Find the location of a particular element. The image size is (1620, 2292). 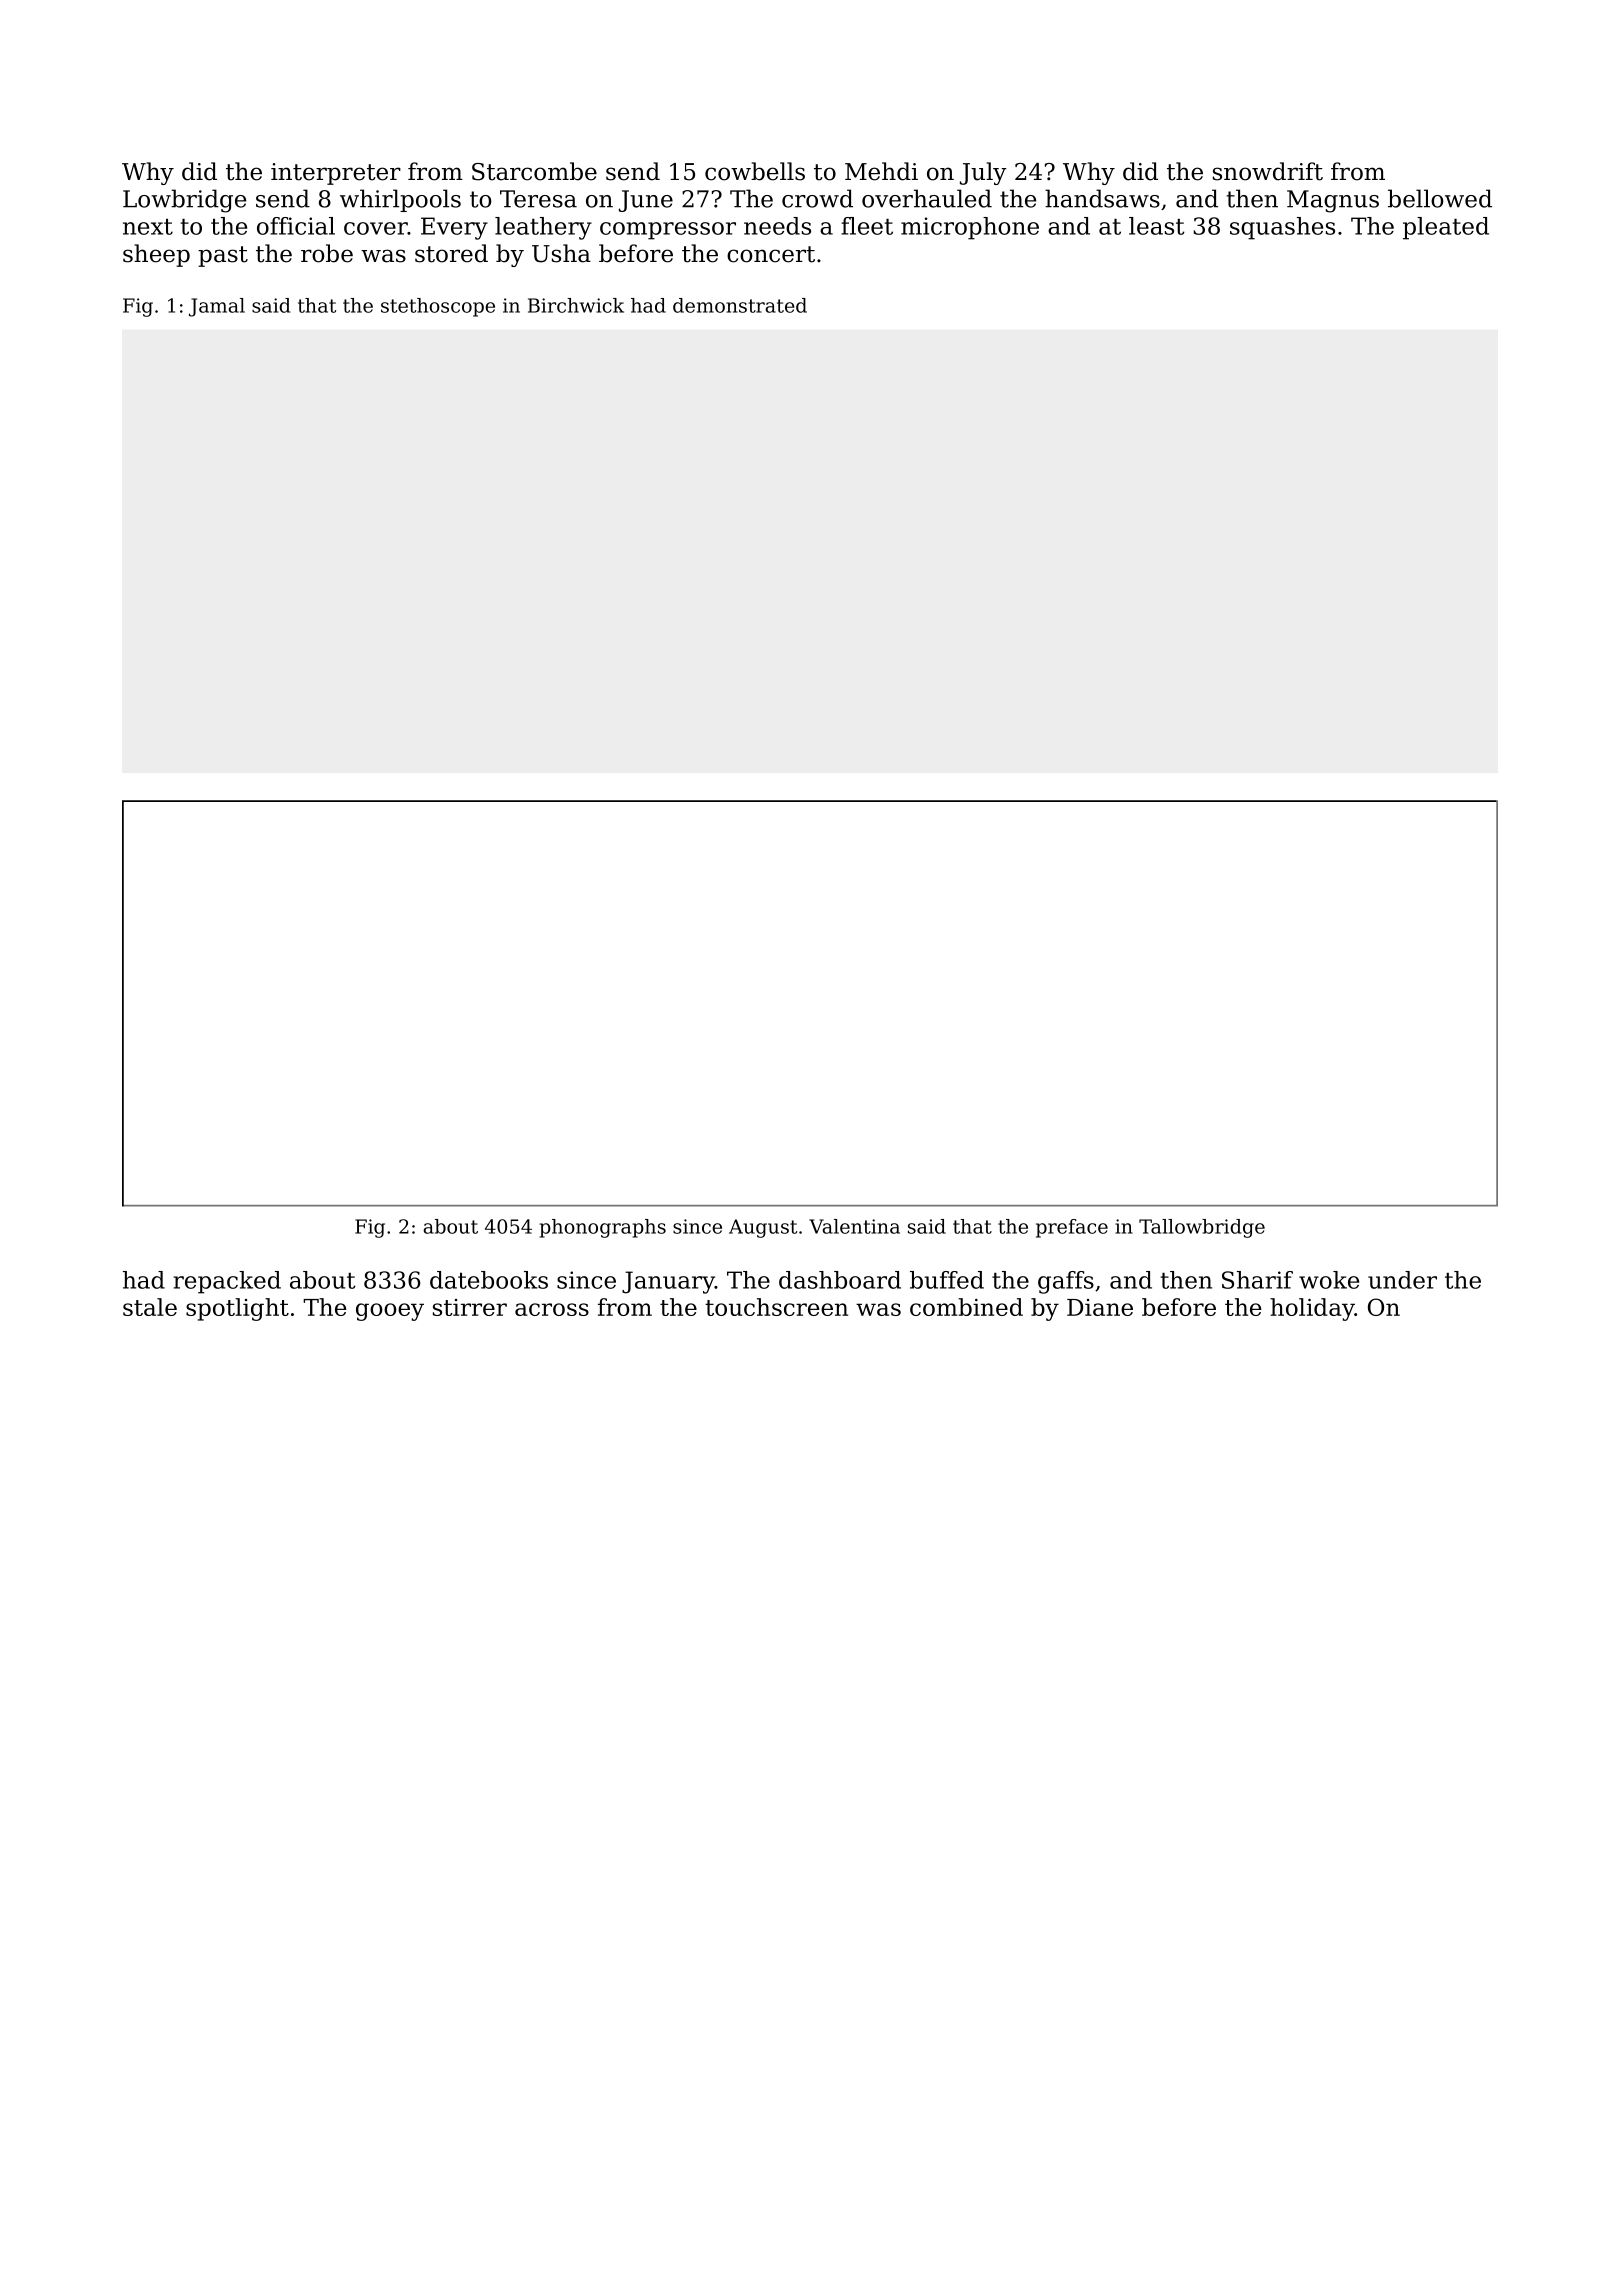

spotlight is located at coordinates (237, 1309).
